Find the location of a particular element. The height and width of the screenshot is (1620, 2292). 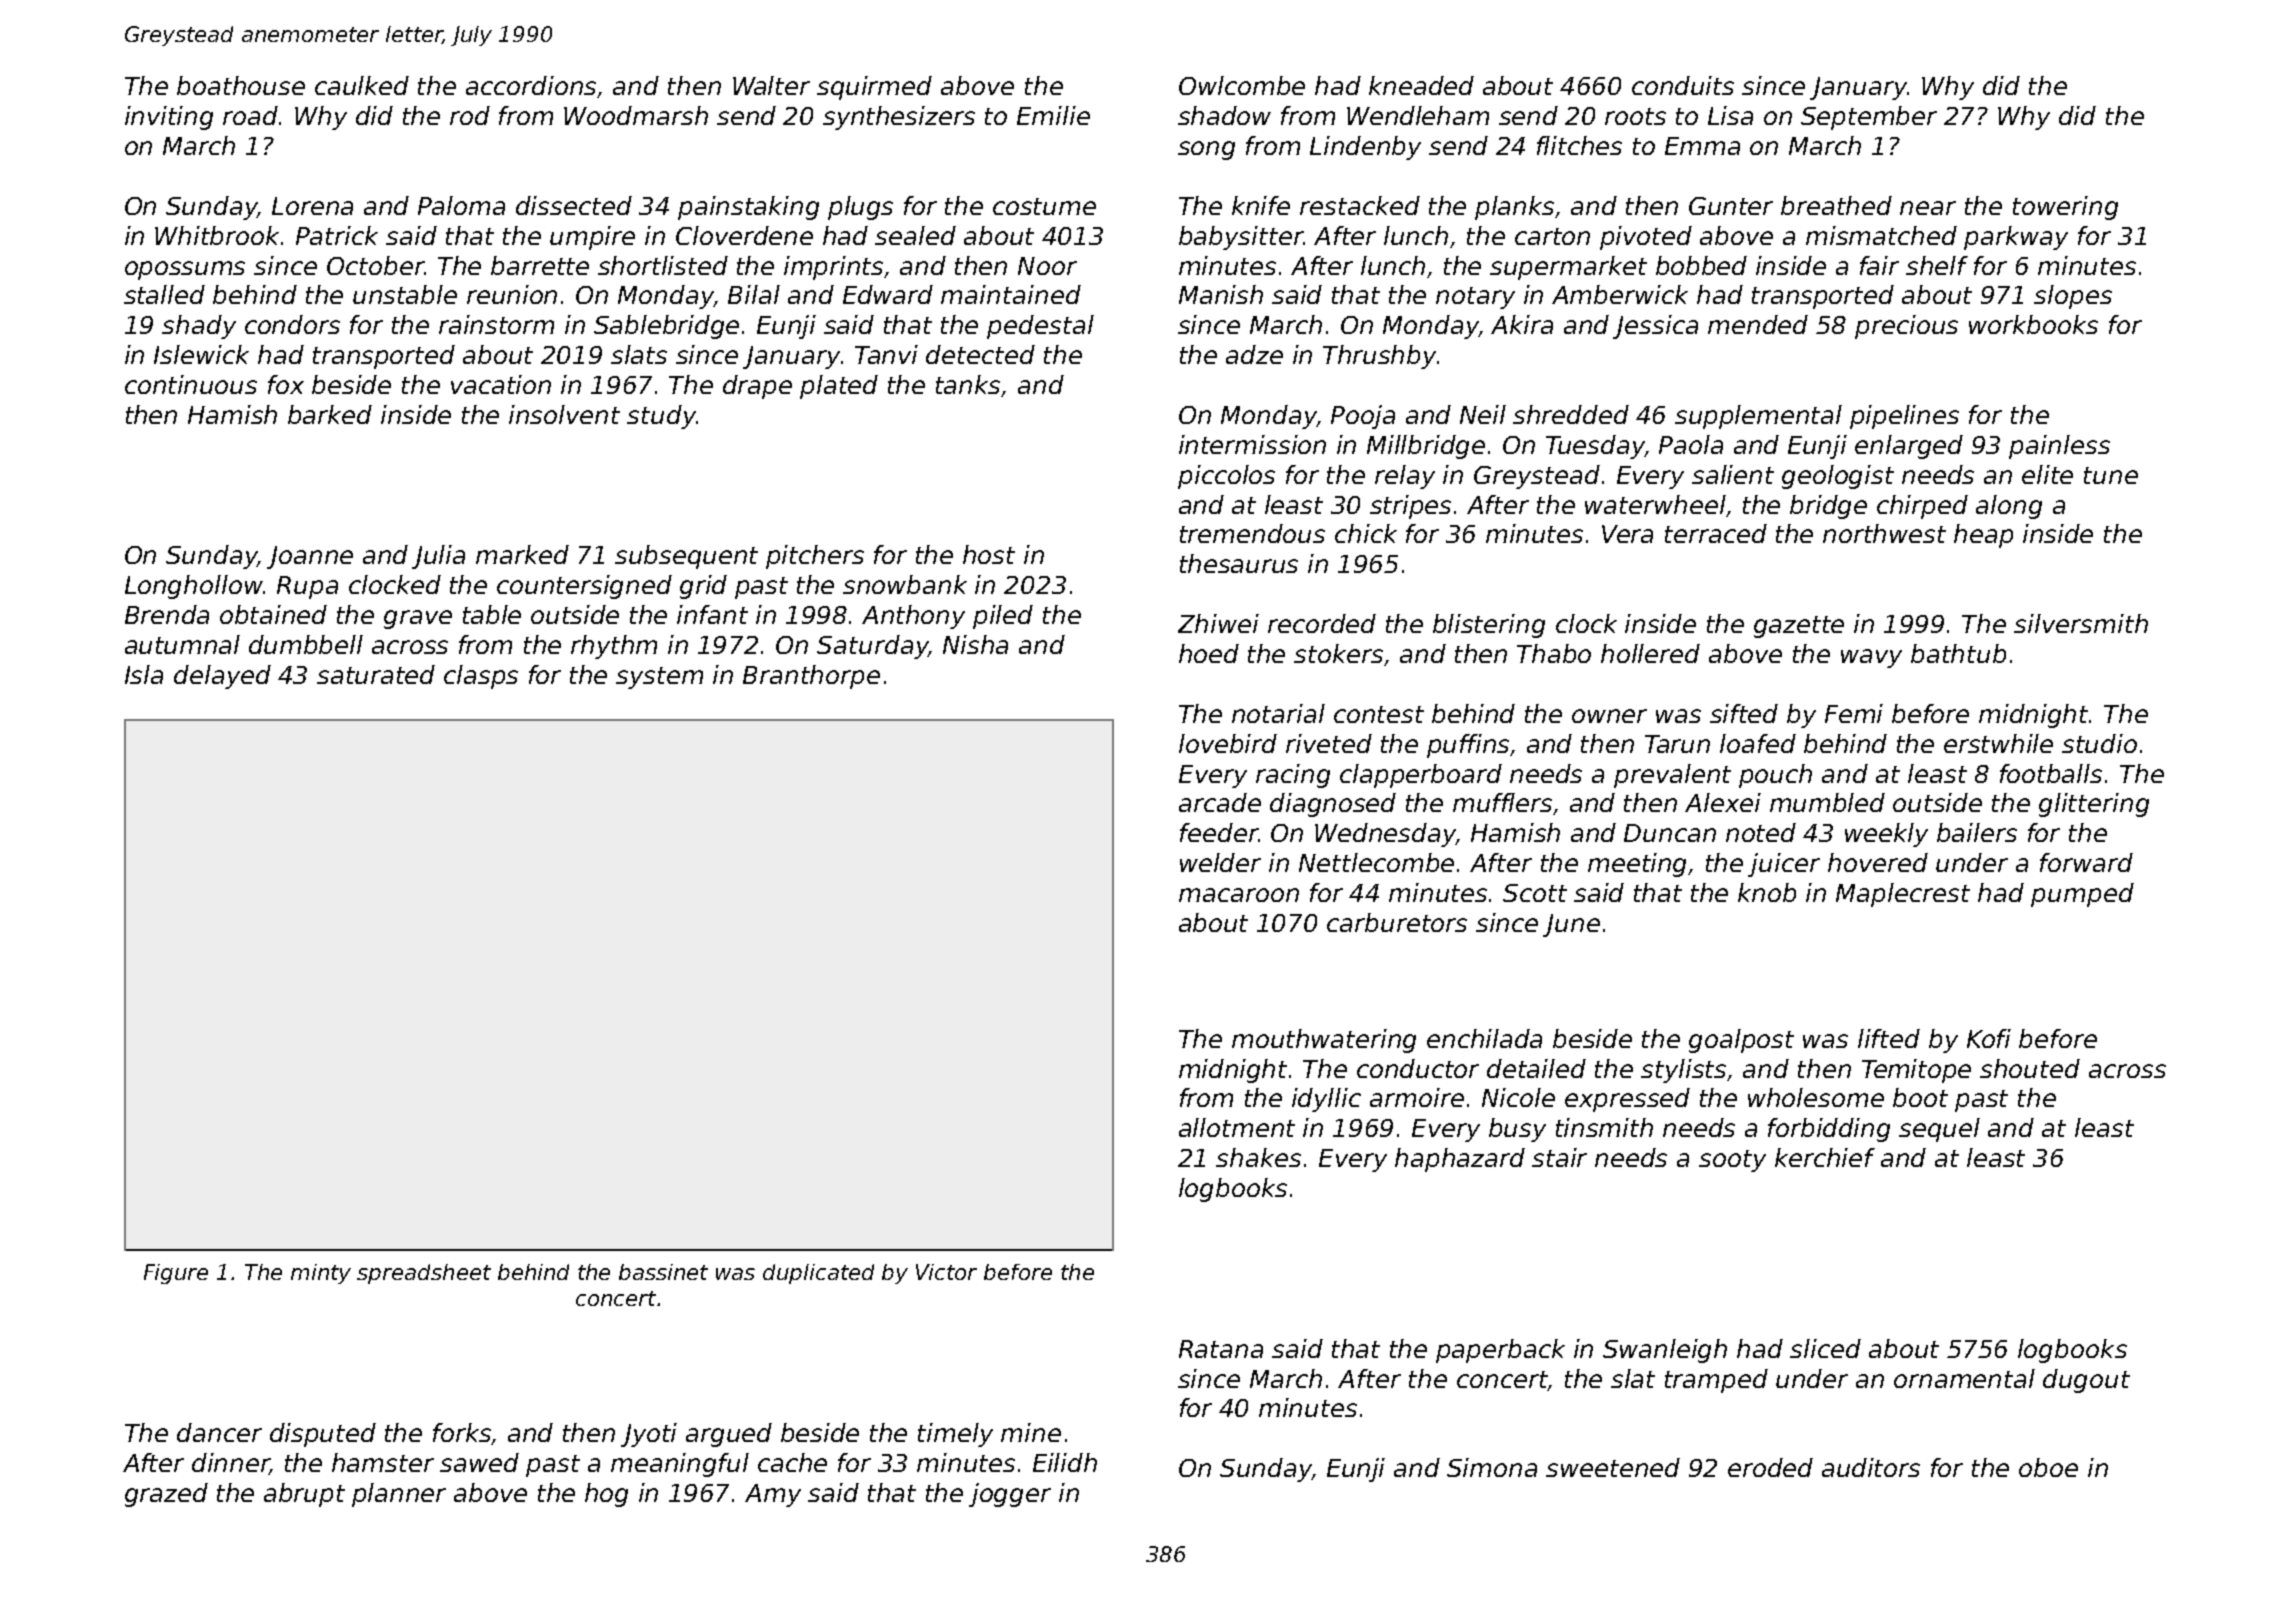

hog is located at coordinates (606, 1495).
